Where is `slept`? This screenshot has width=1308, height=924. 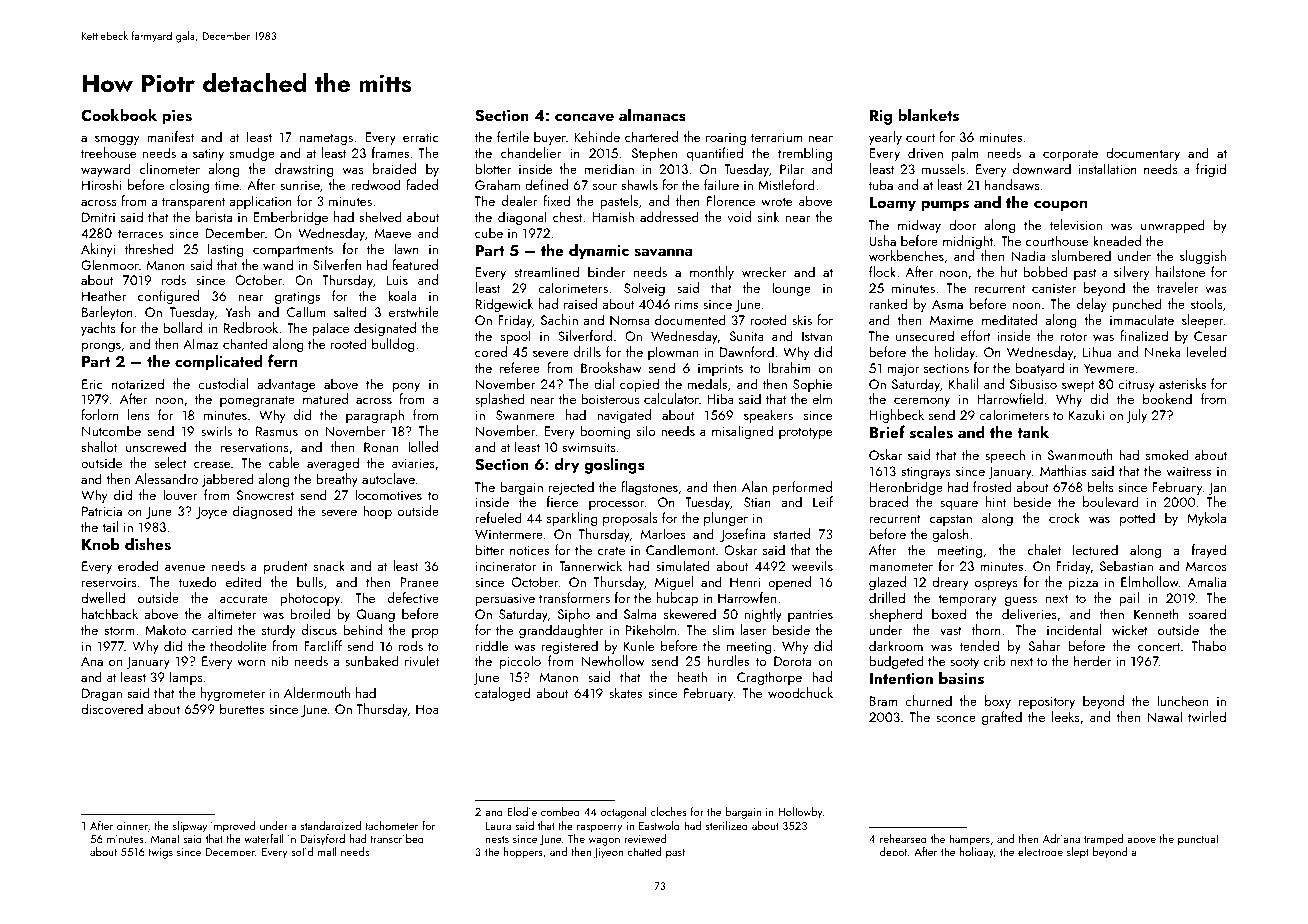 slept is located at coordinates (1078, 853).
